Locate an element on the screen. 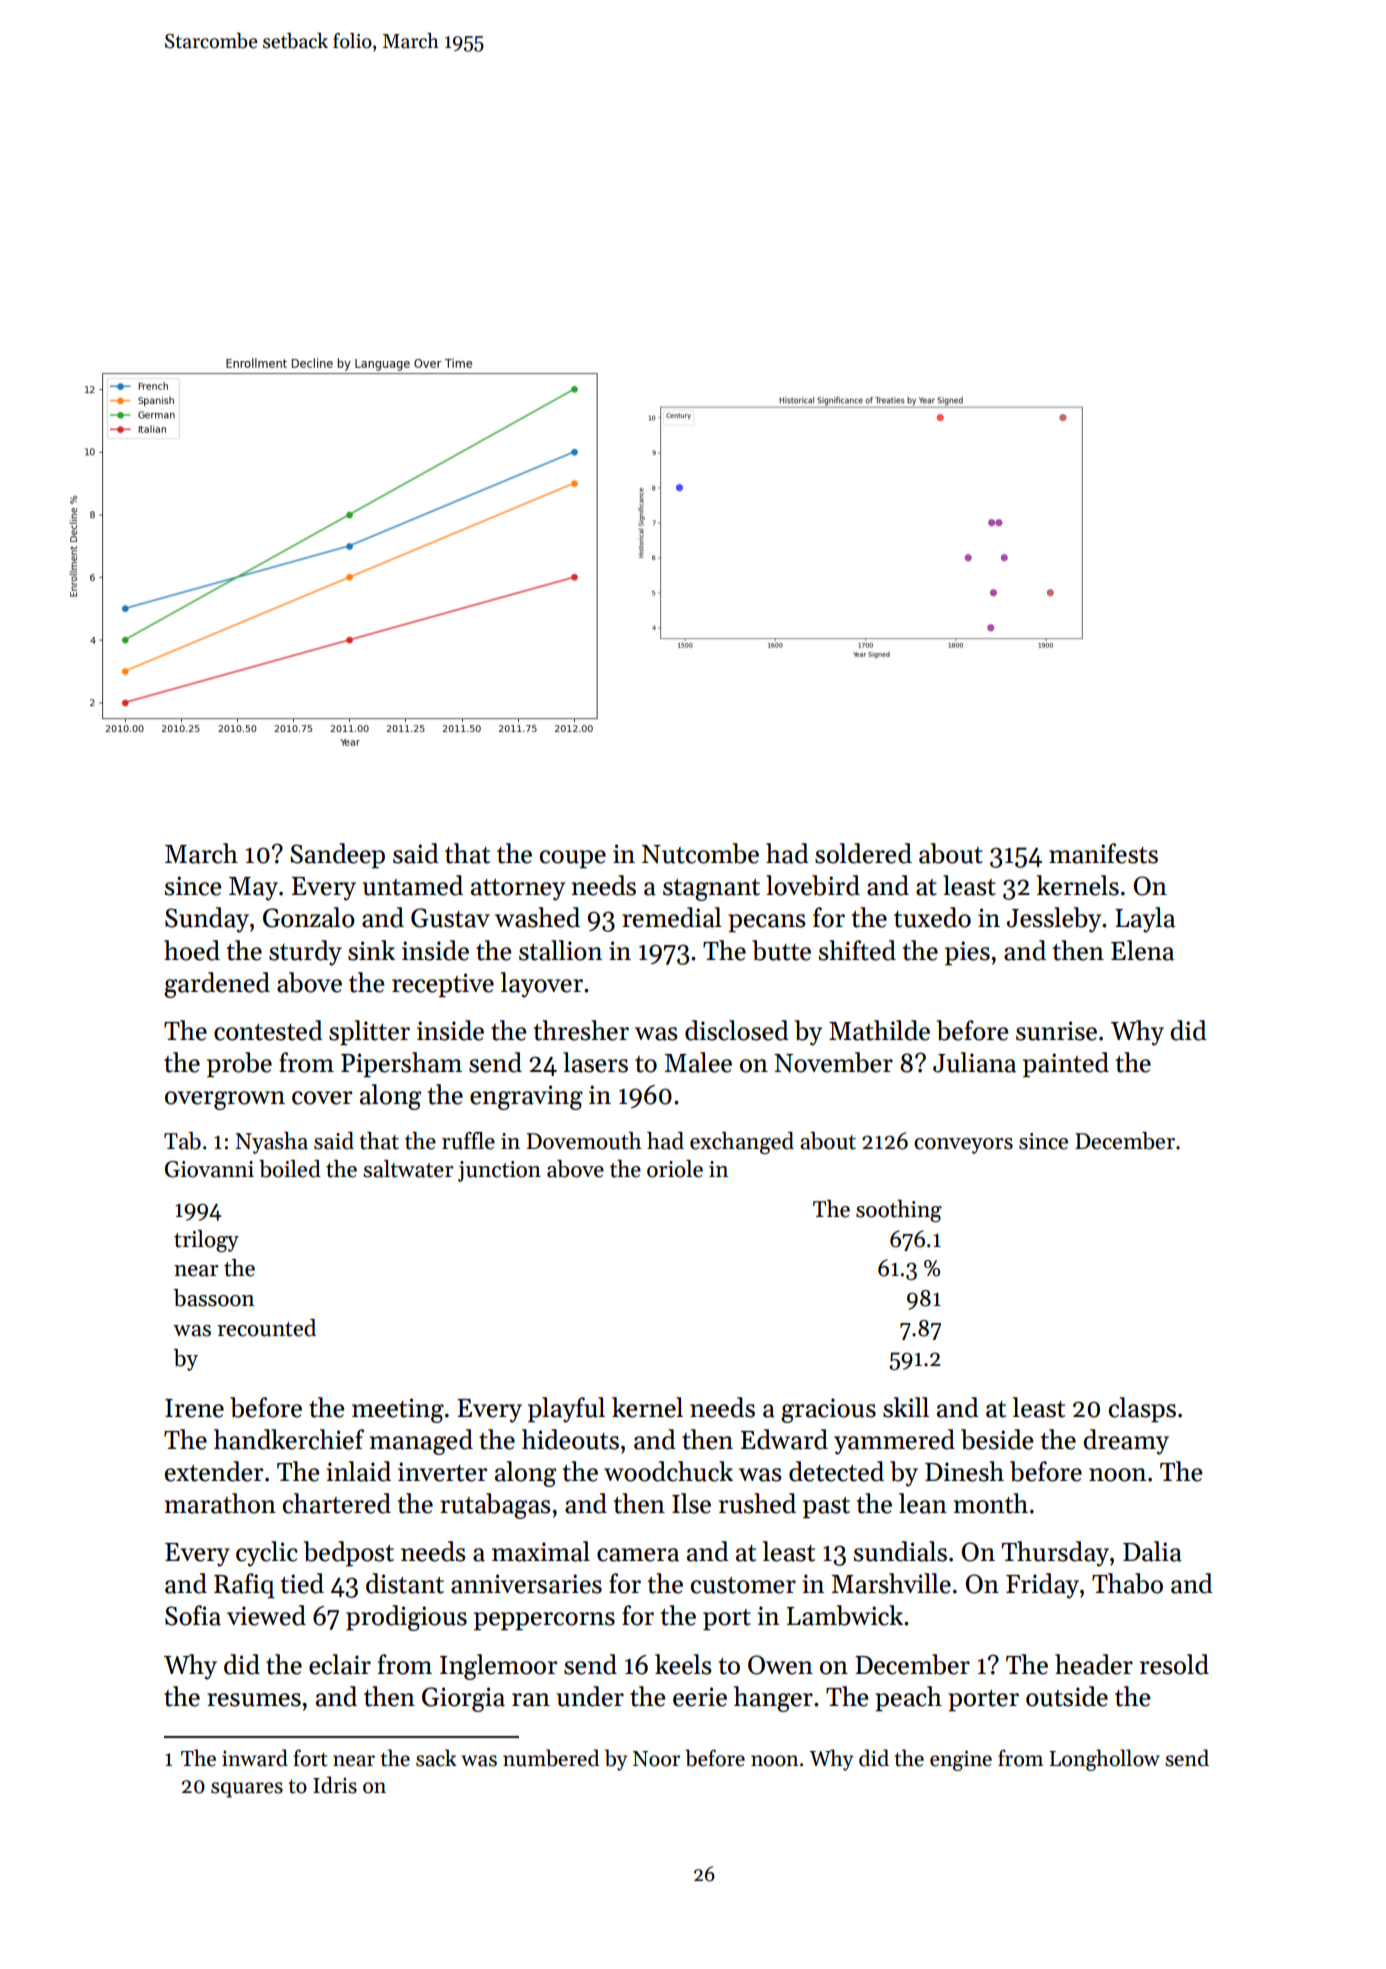 The height and width of the screenshot is (1969, 1386). Lambwick is located at coordinates (845, 1615).
